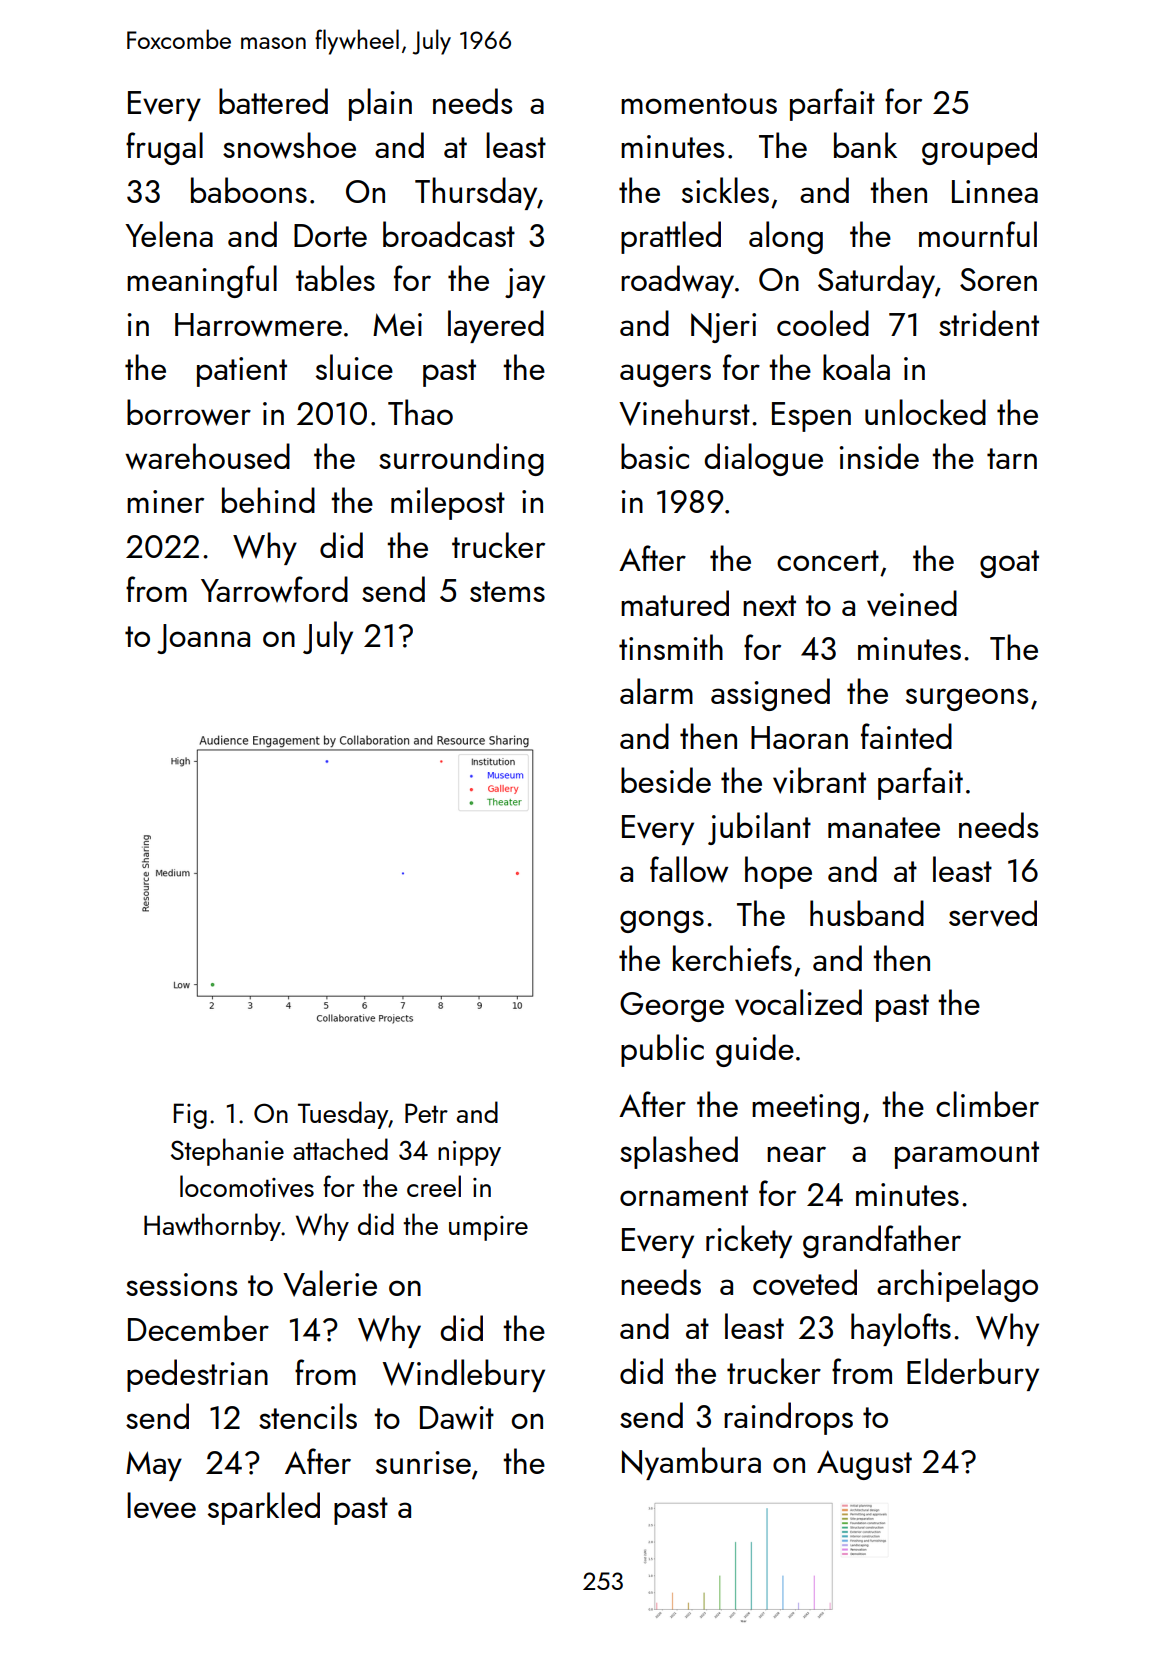  What do you see at coordinates (164, 148) in the screenshot?
I see `frugal` at bounding box center [164, 148].
